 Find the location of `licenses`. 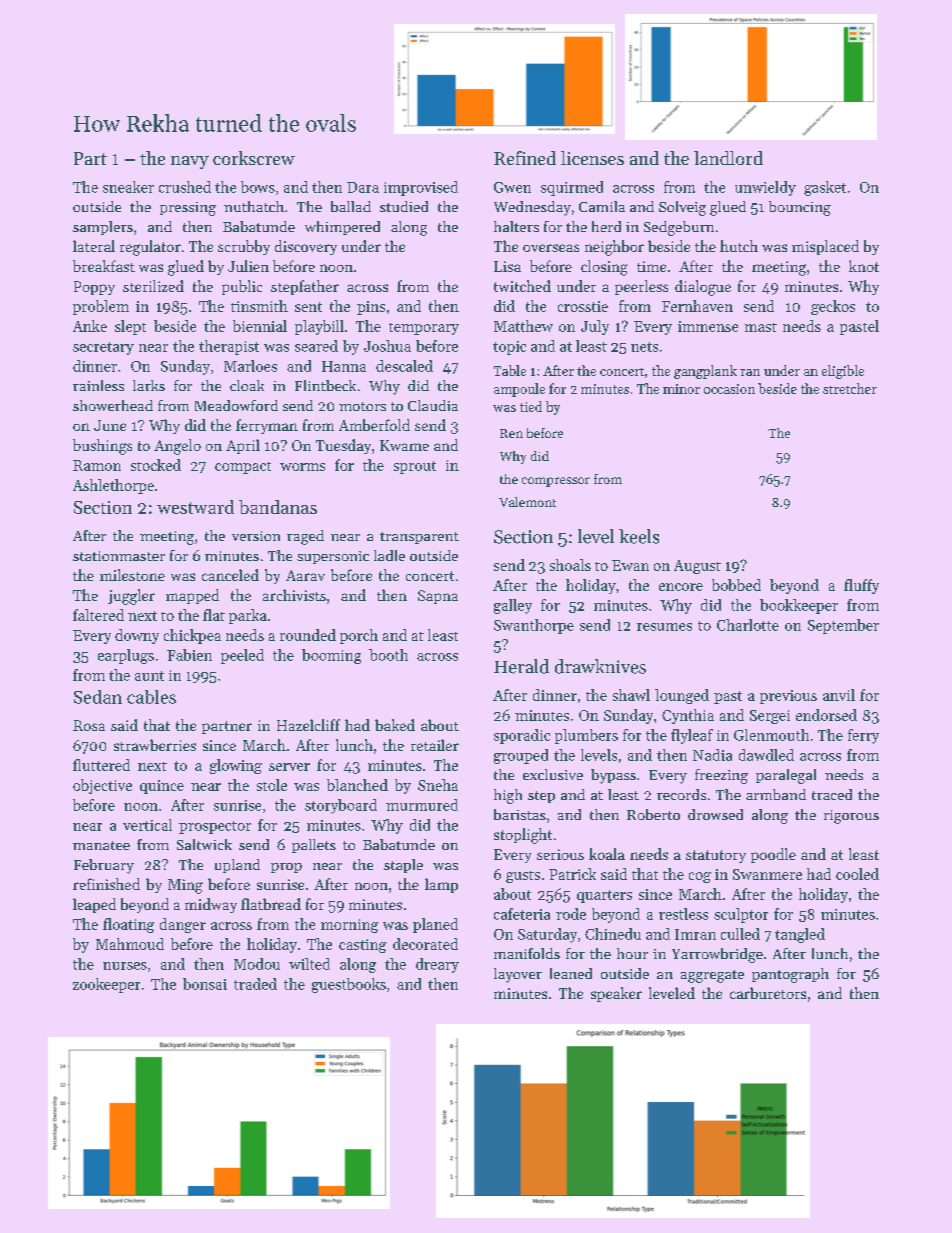

licenses is located at coordinates (592, 158).
